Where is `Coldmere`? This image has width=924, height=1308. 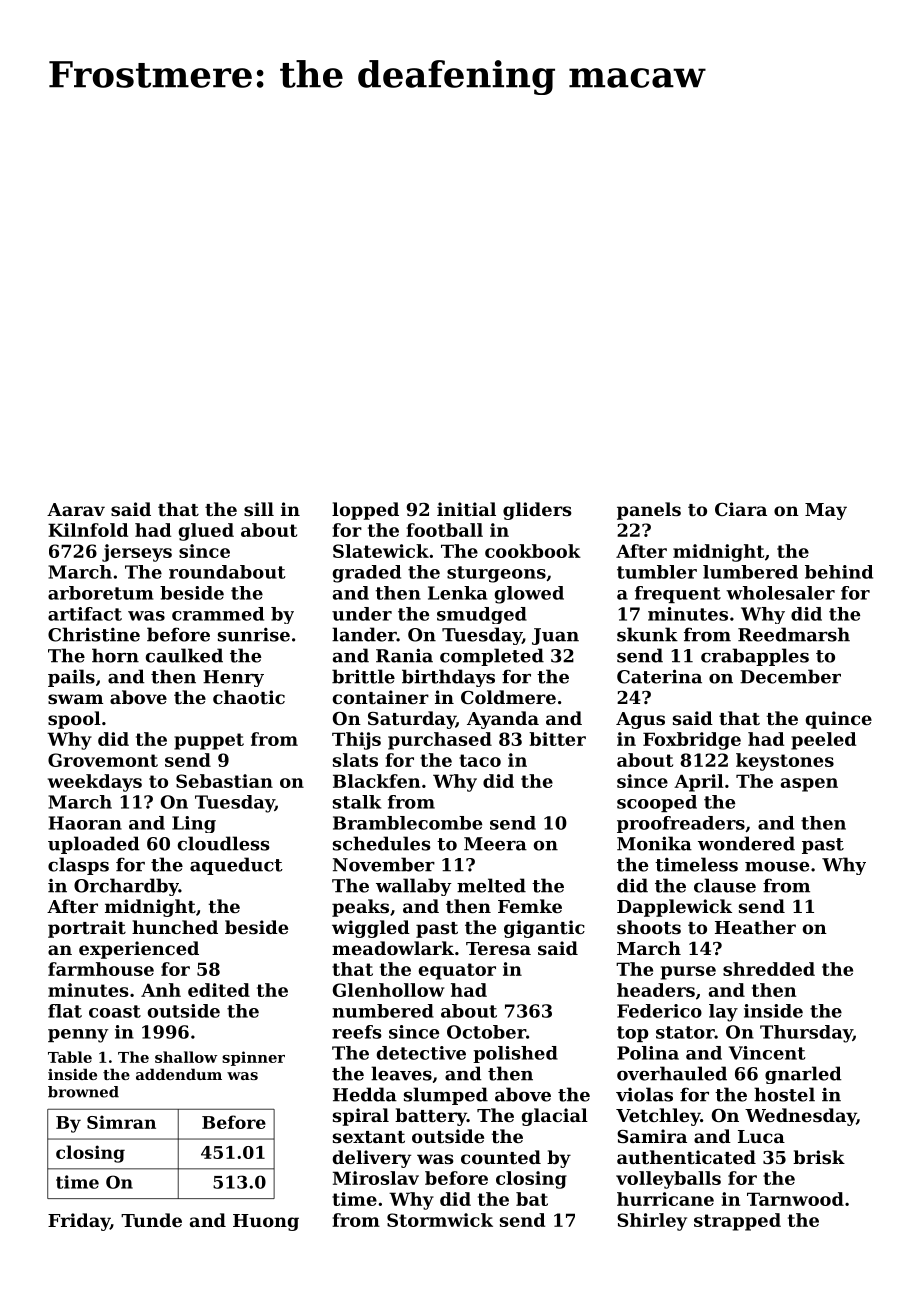 Coldmere is located at coordinates (508, 697).
